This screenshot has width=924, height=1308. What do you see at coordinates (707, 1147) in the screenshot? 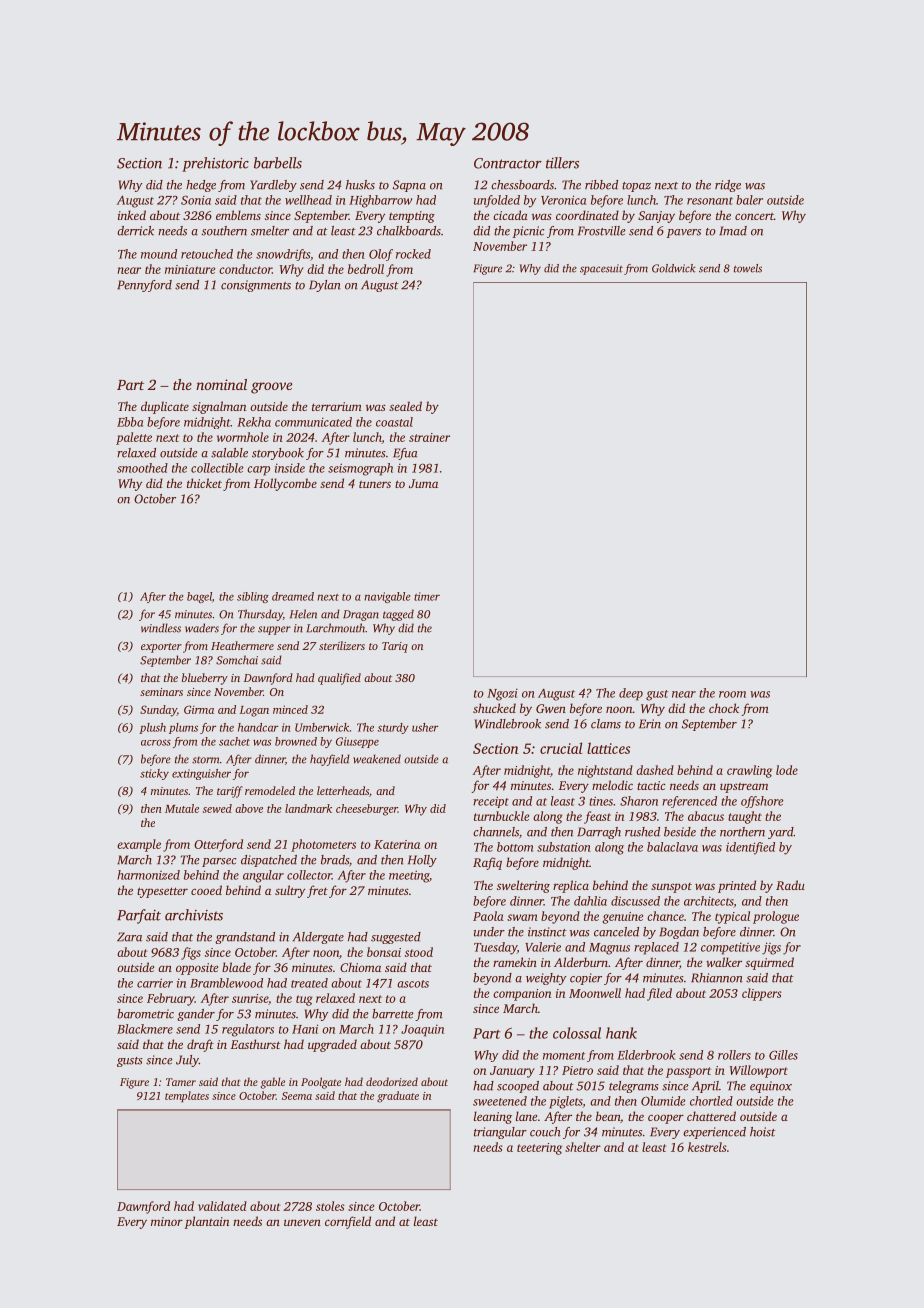
I see `kestrels` at bounding box center [707, 1147].
